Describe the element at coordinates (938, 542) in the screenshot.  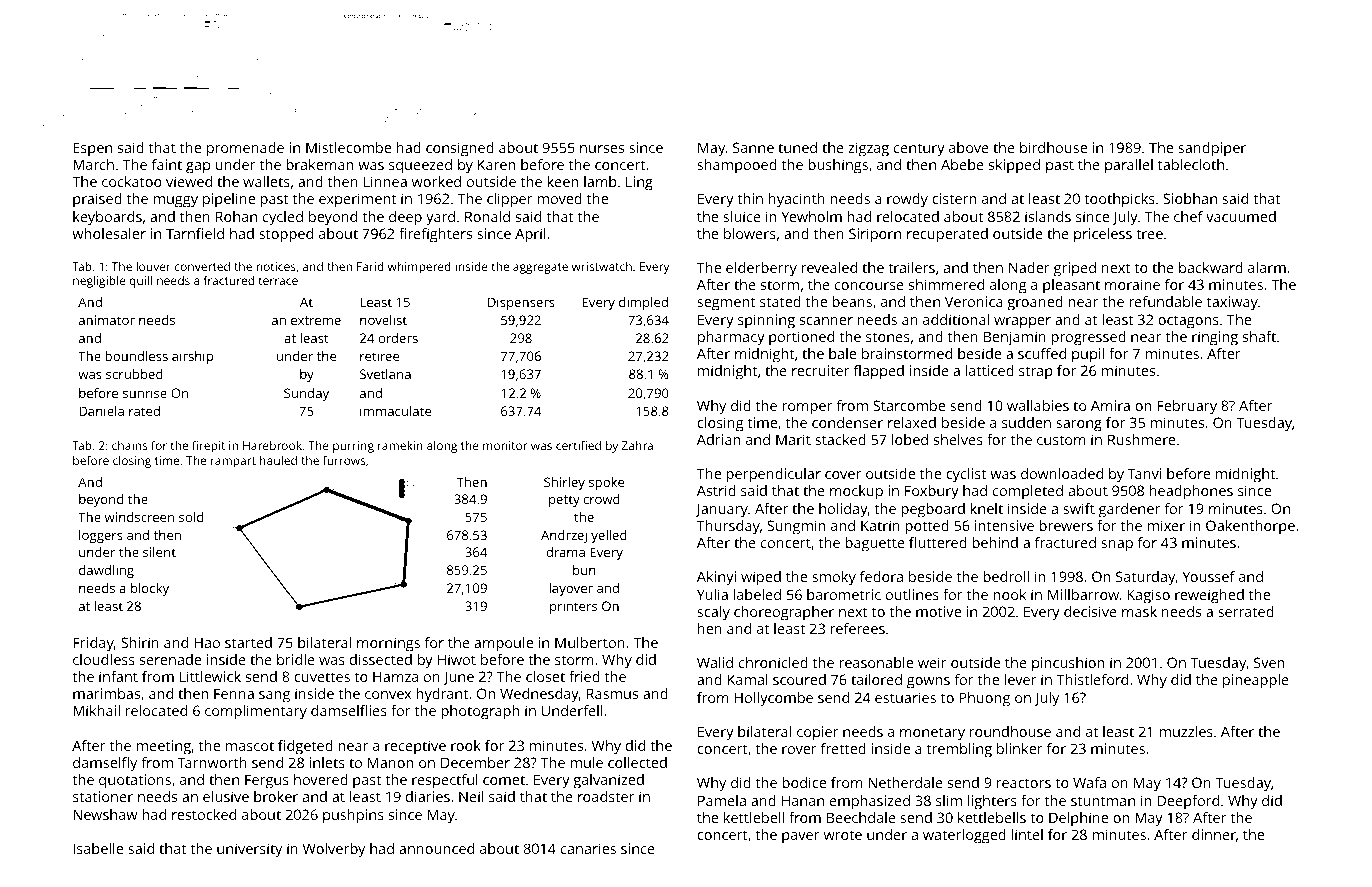
I see `fluttered` at that location.
